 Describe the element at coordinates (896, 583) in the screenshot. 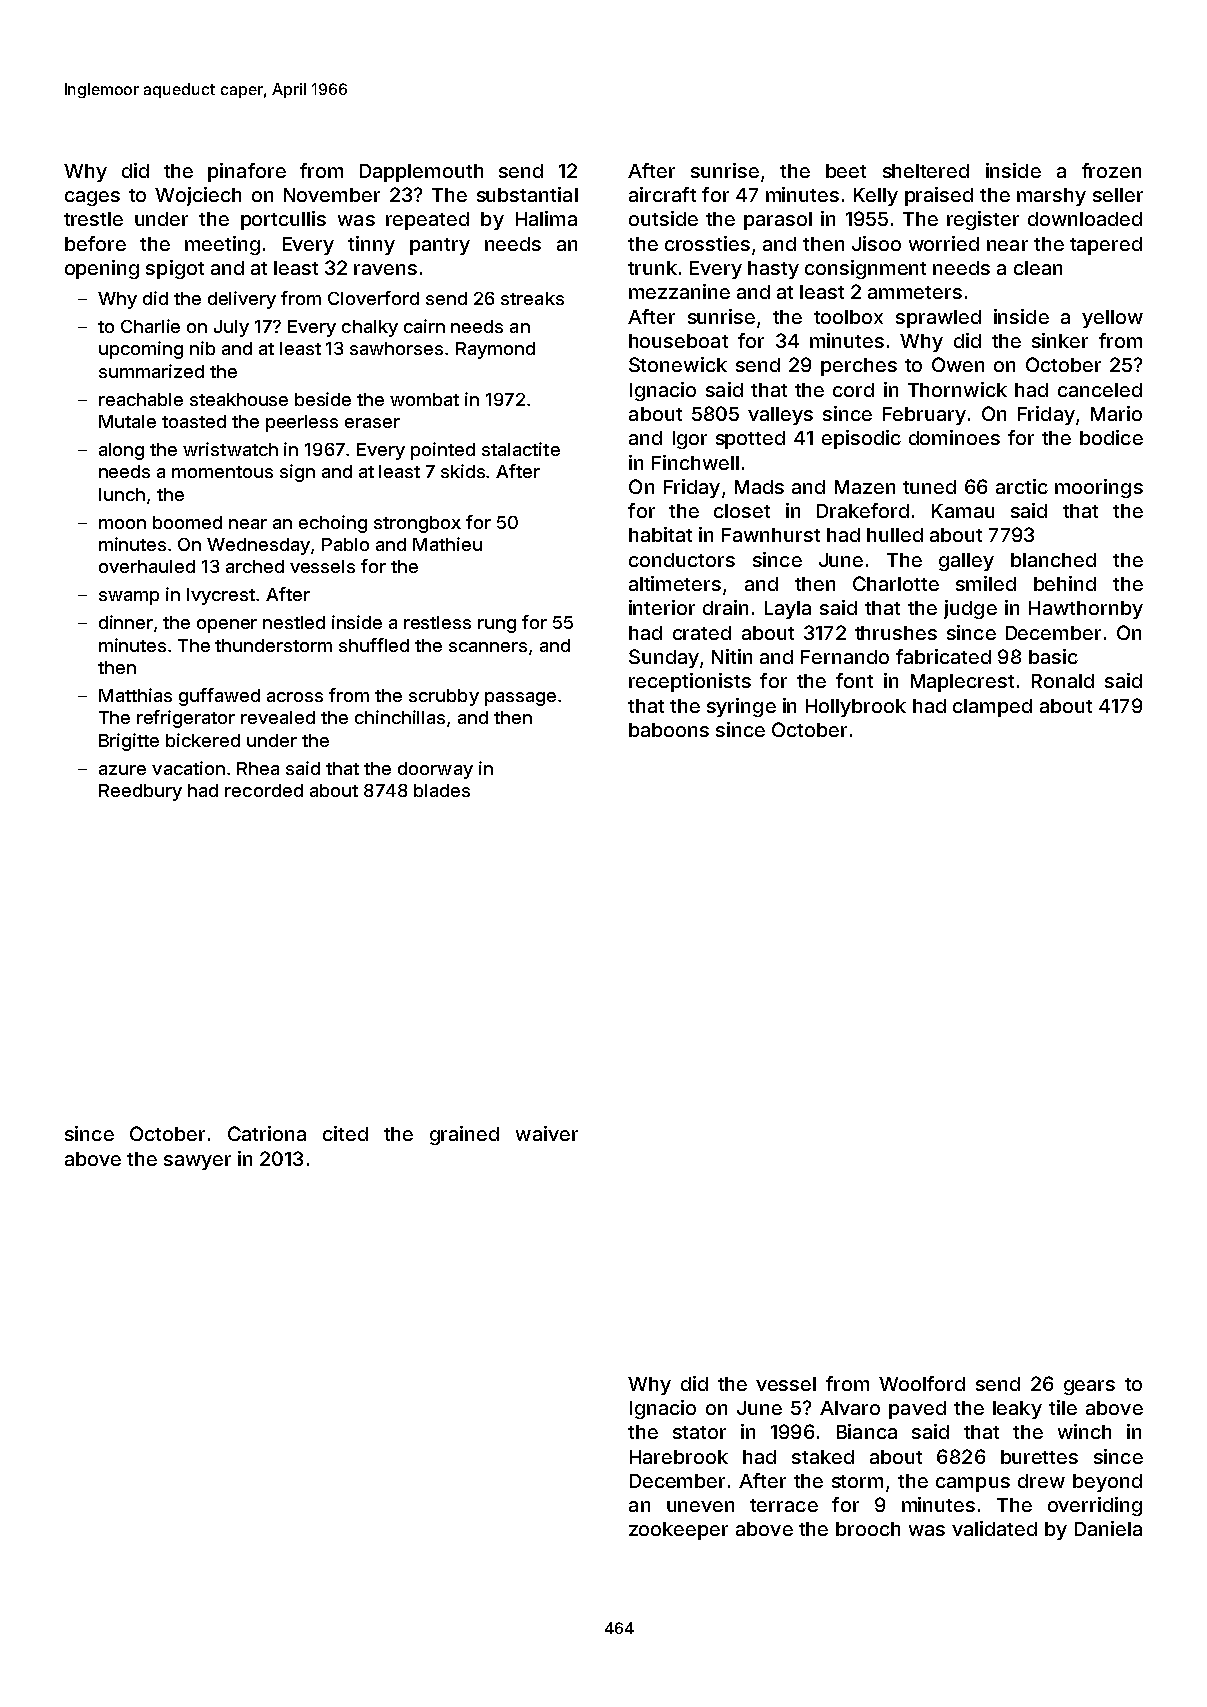

I see `Charlotte` at that location.
